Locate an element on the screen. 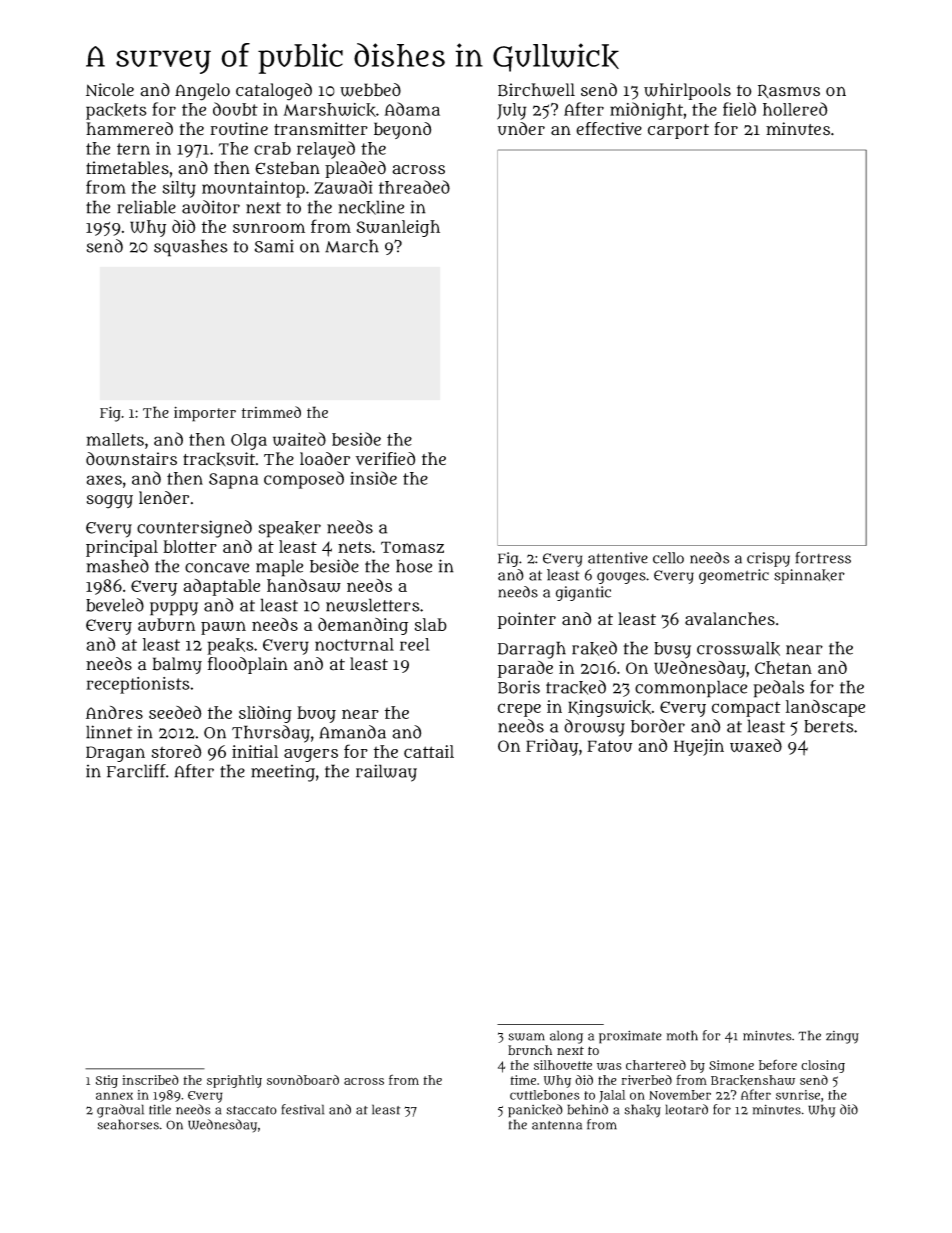  March is located at coordinates (352, 246).
